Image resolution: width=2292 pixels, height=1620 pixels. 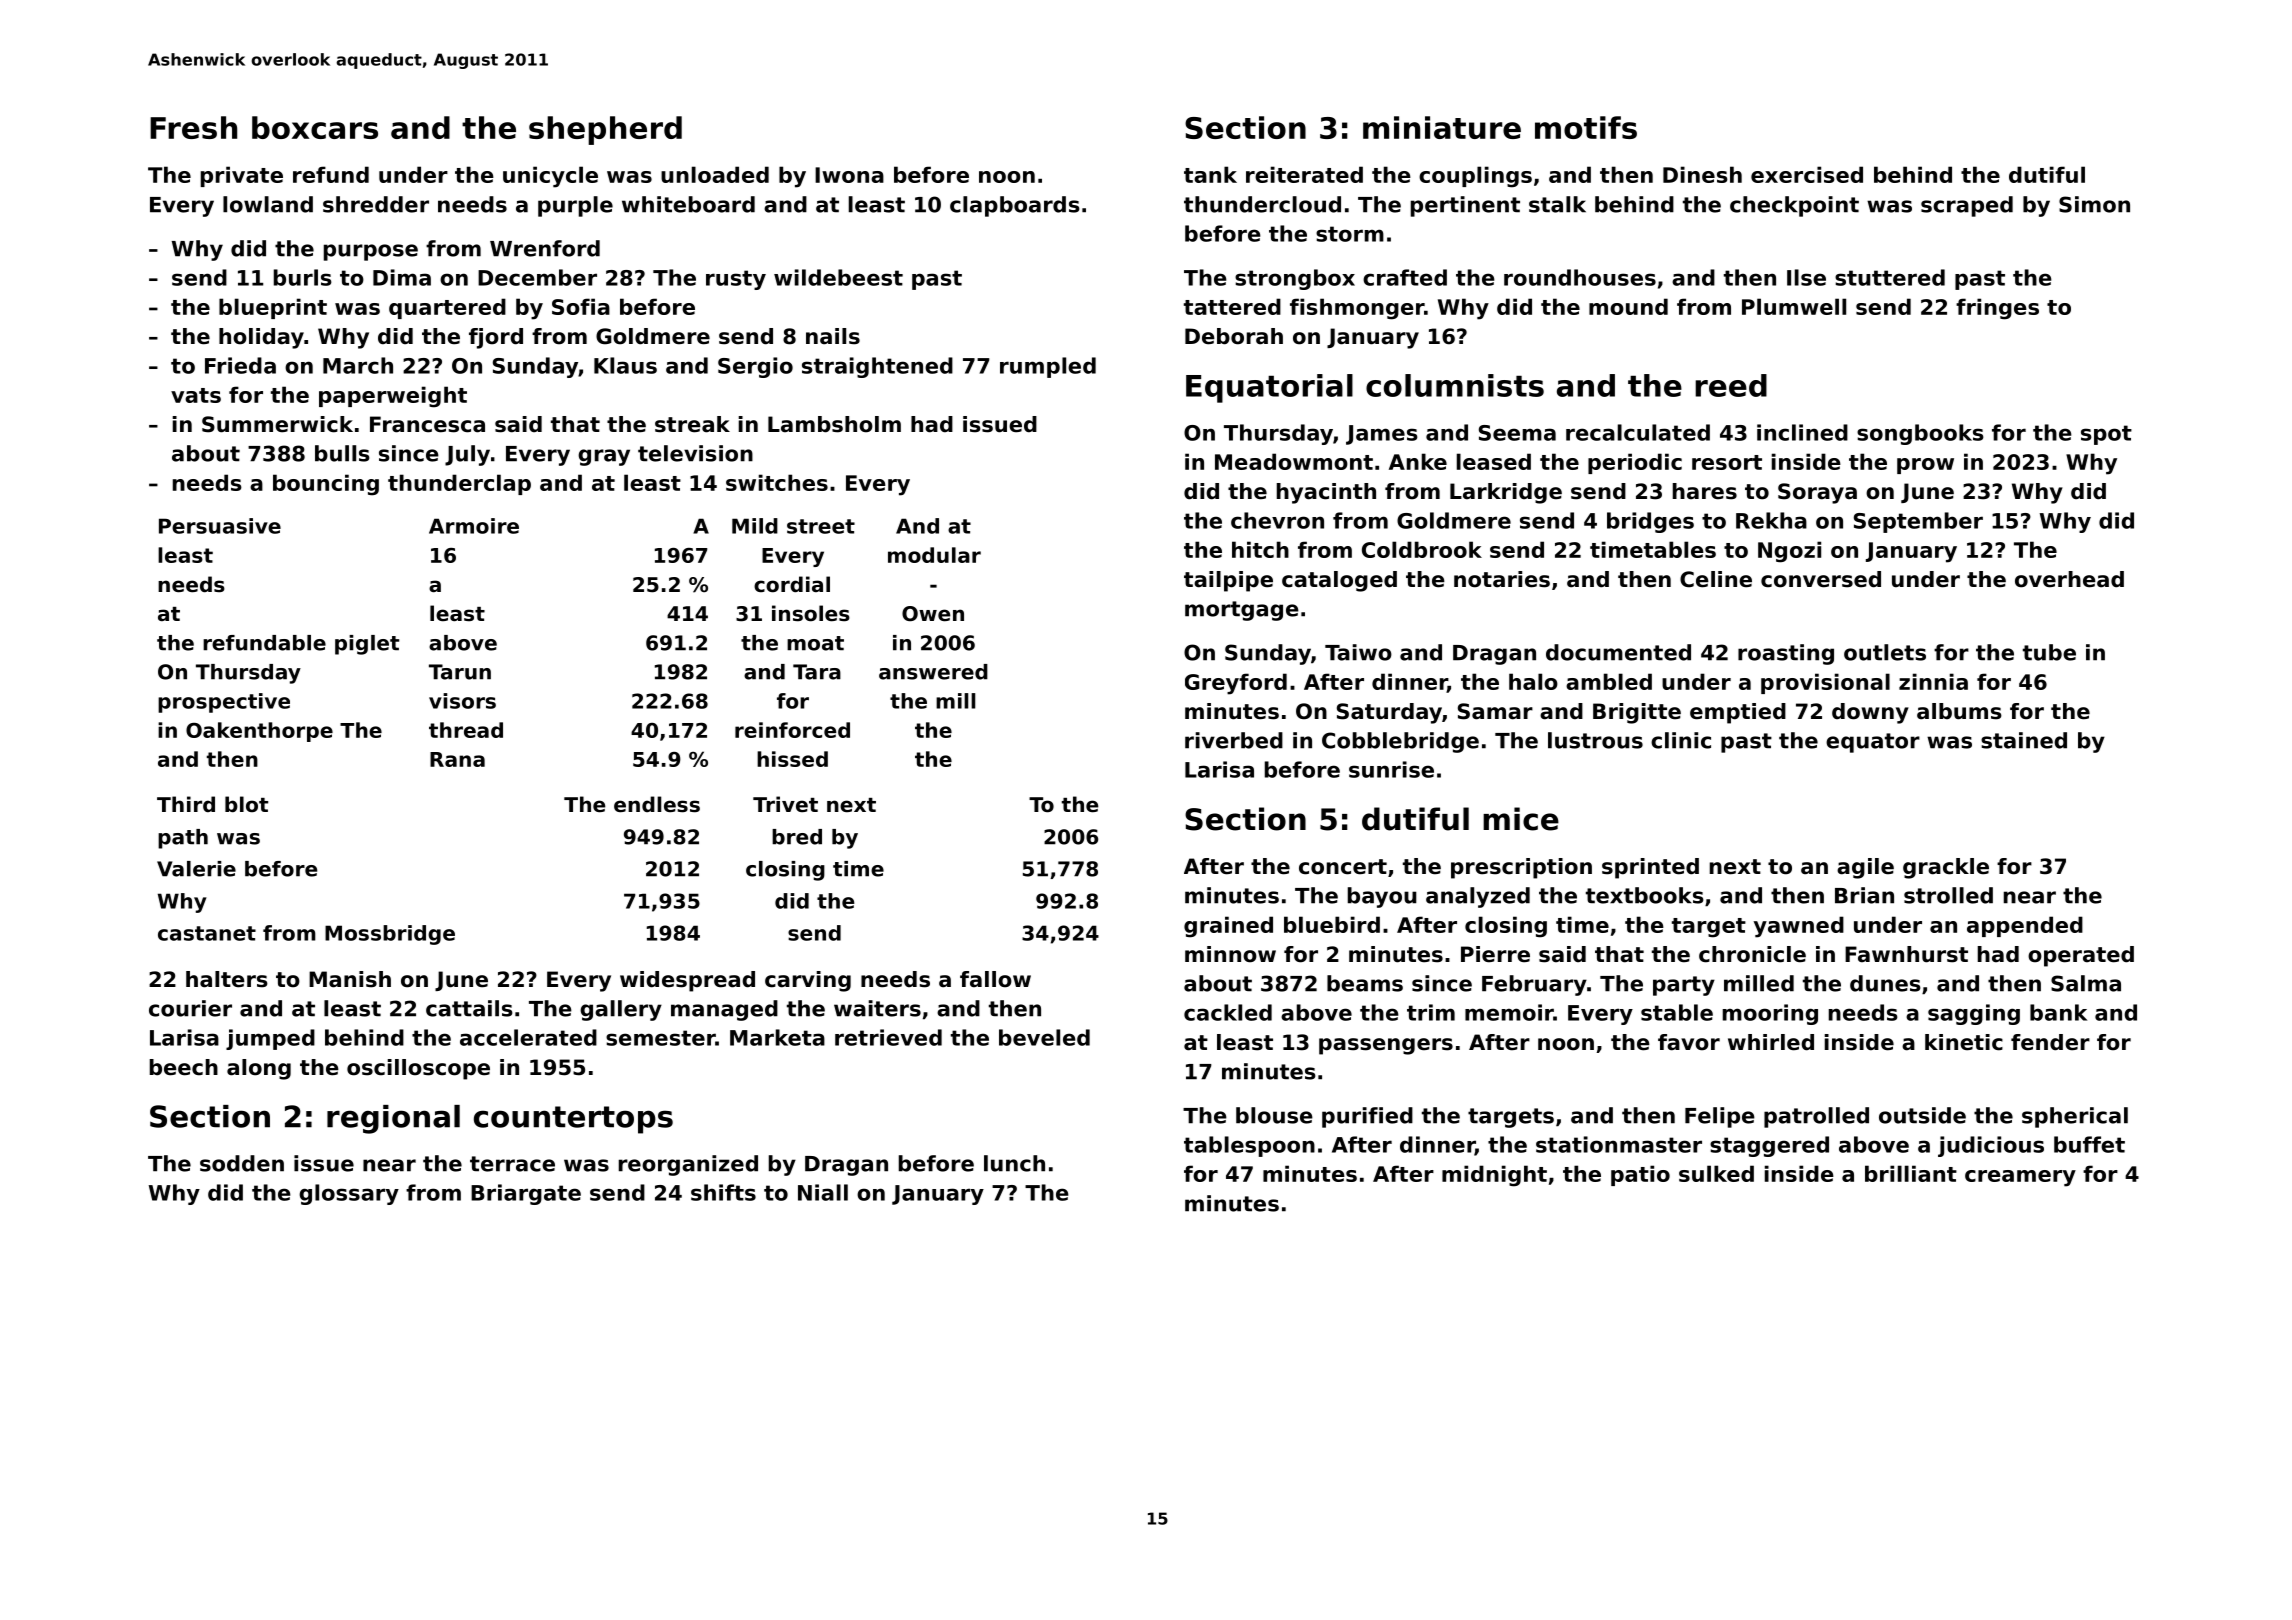 What do you see at coordinates (367, 645) in the image?
I see `piglet` at bounding box center [367, 645].
